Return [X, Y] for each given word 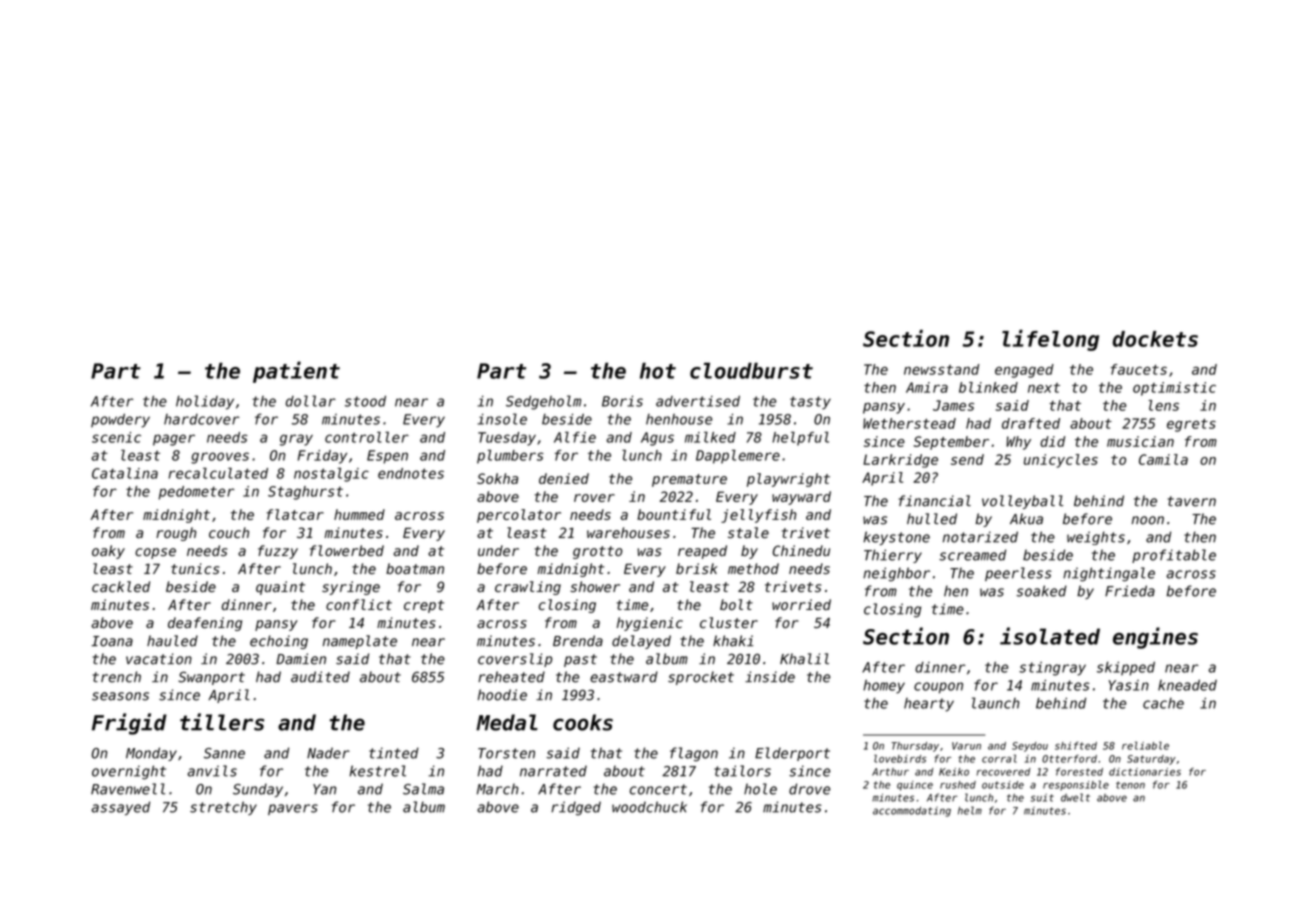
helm [970, 810]
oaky [108, 552]
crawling [528, 588]
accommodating [912, 812]
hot [658, 371]
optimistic [1174, 389]
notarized [980, 537]
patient [296, 372]
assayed [120, 808]
